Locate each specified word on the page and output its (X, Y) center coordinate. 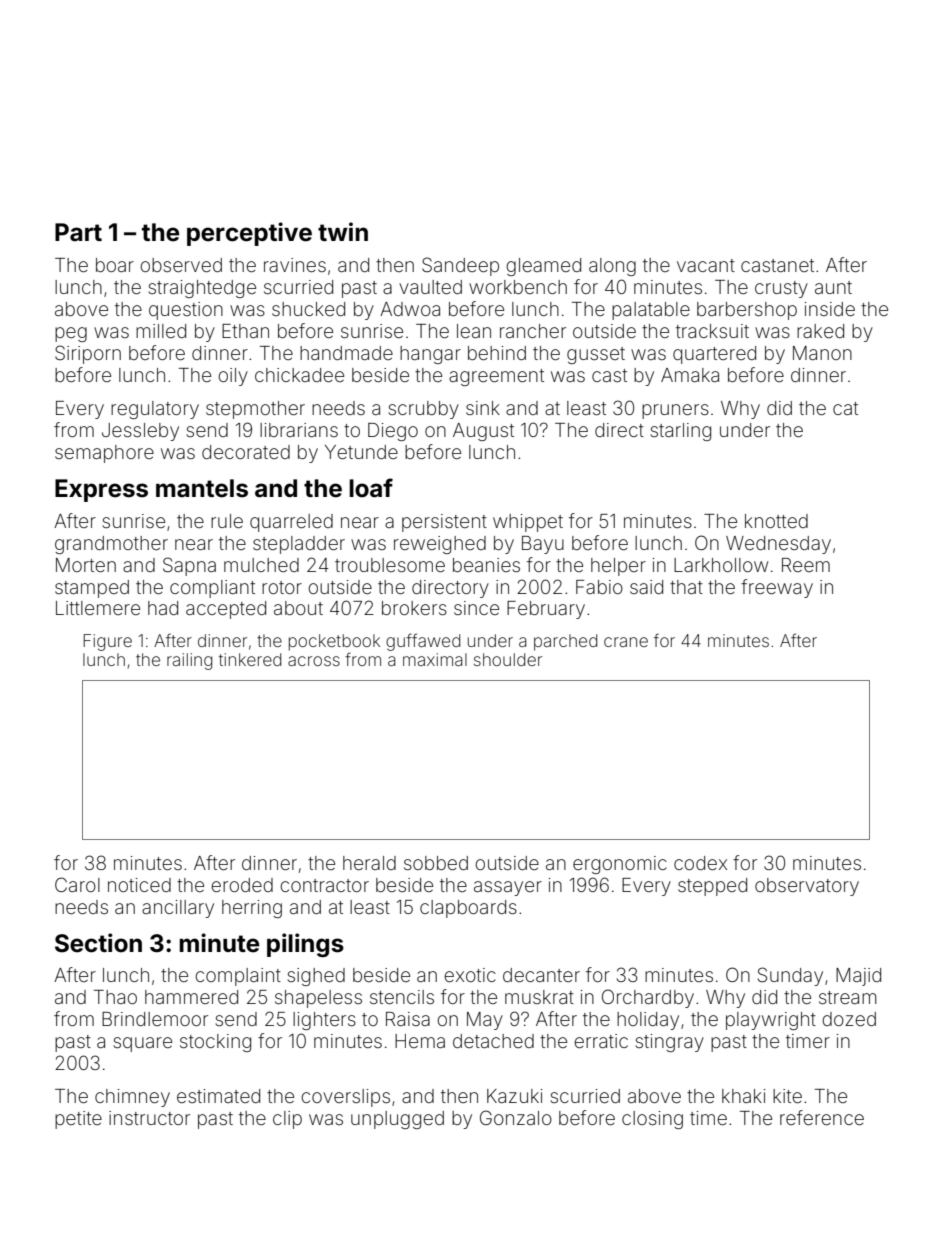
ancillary (178, 909)
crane (626, 642)
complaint (238, 977)
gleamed (543, 267)
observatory (807, 887)
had (163, 608)
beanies (486, 565)
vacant (706, 265)
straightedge (202, 289)
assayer (508, 888)
